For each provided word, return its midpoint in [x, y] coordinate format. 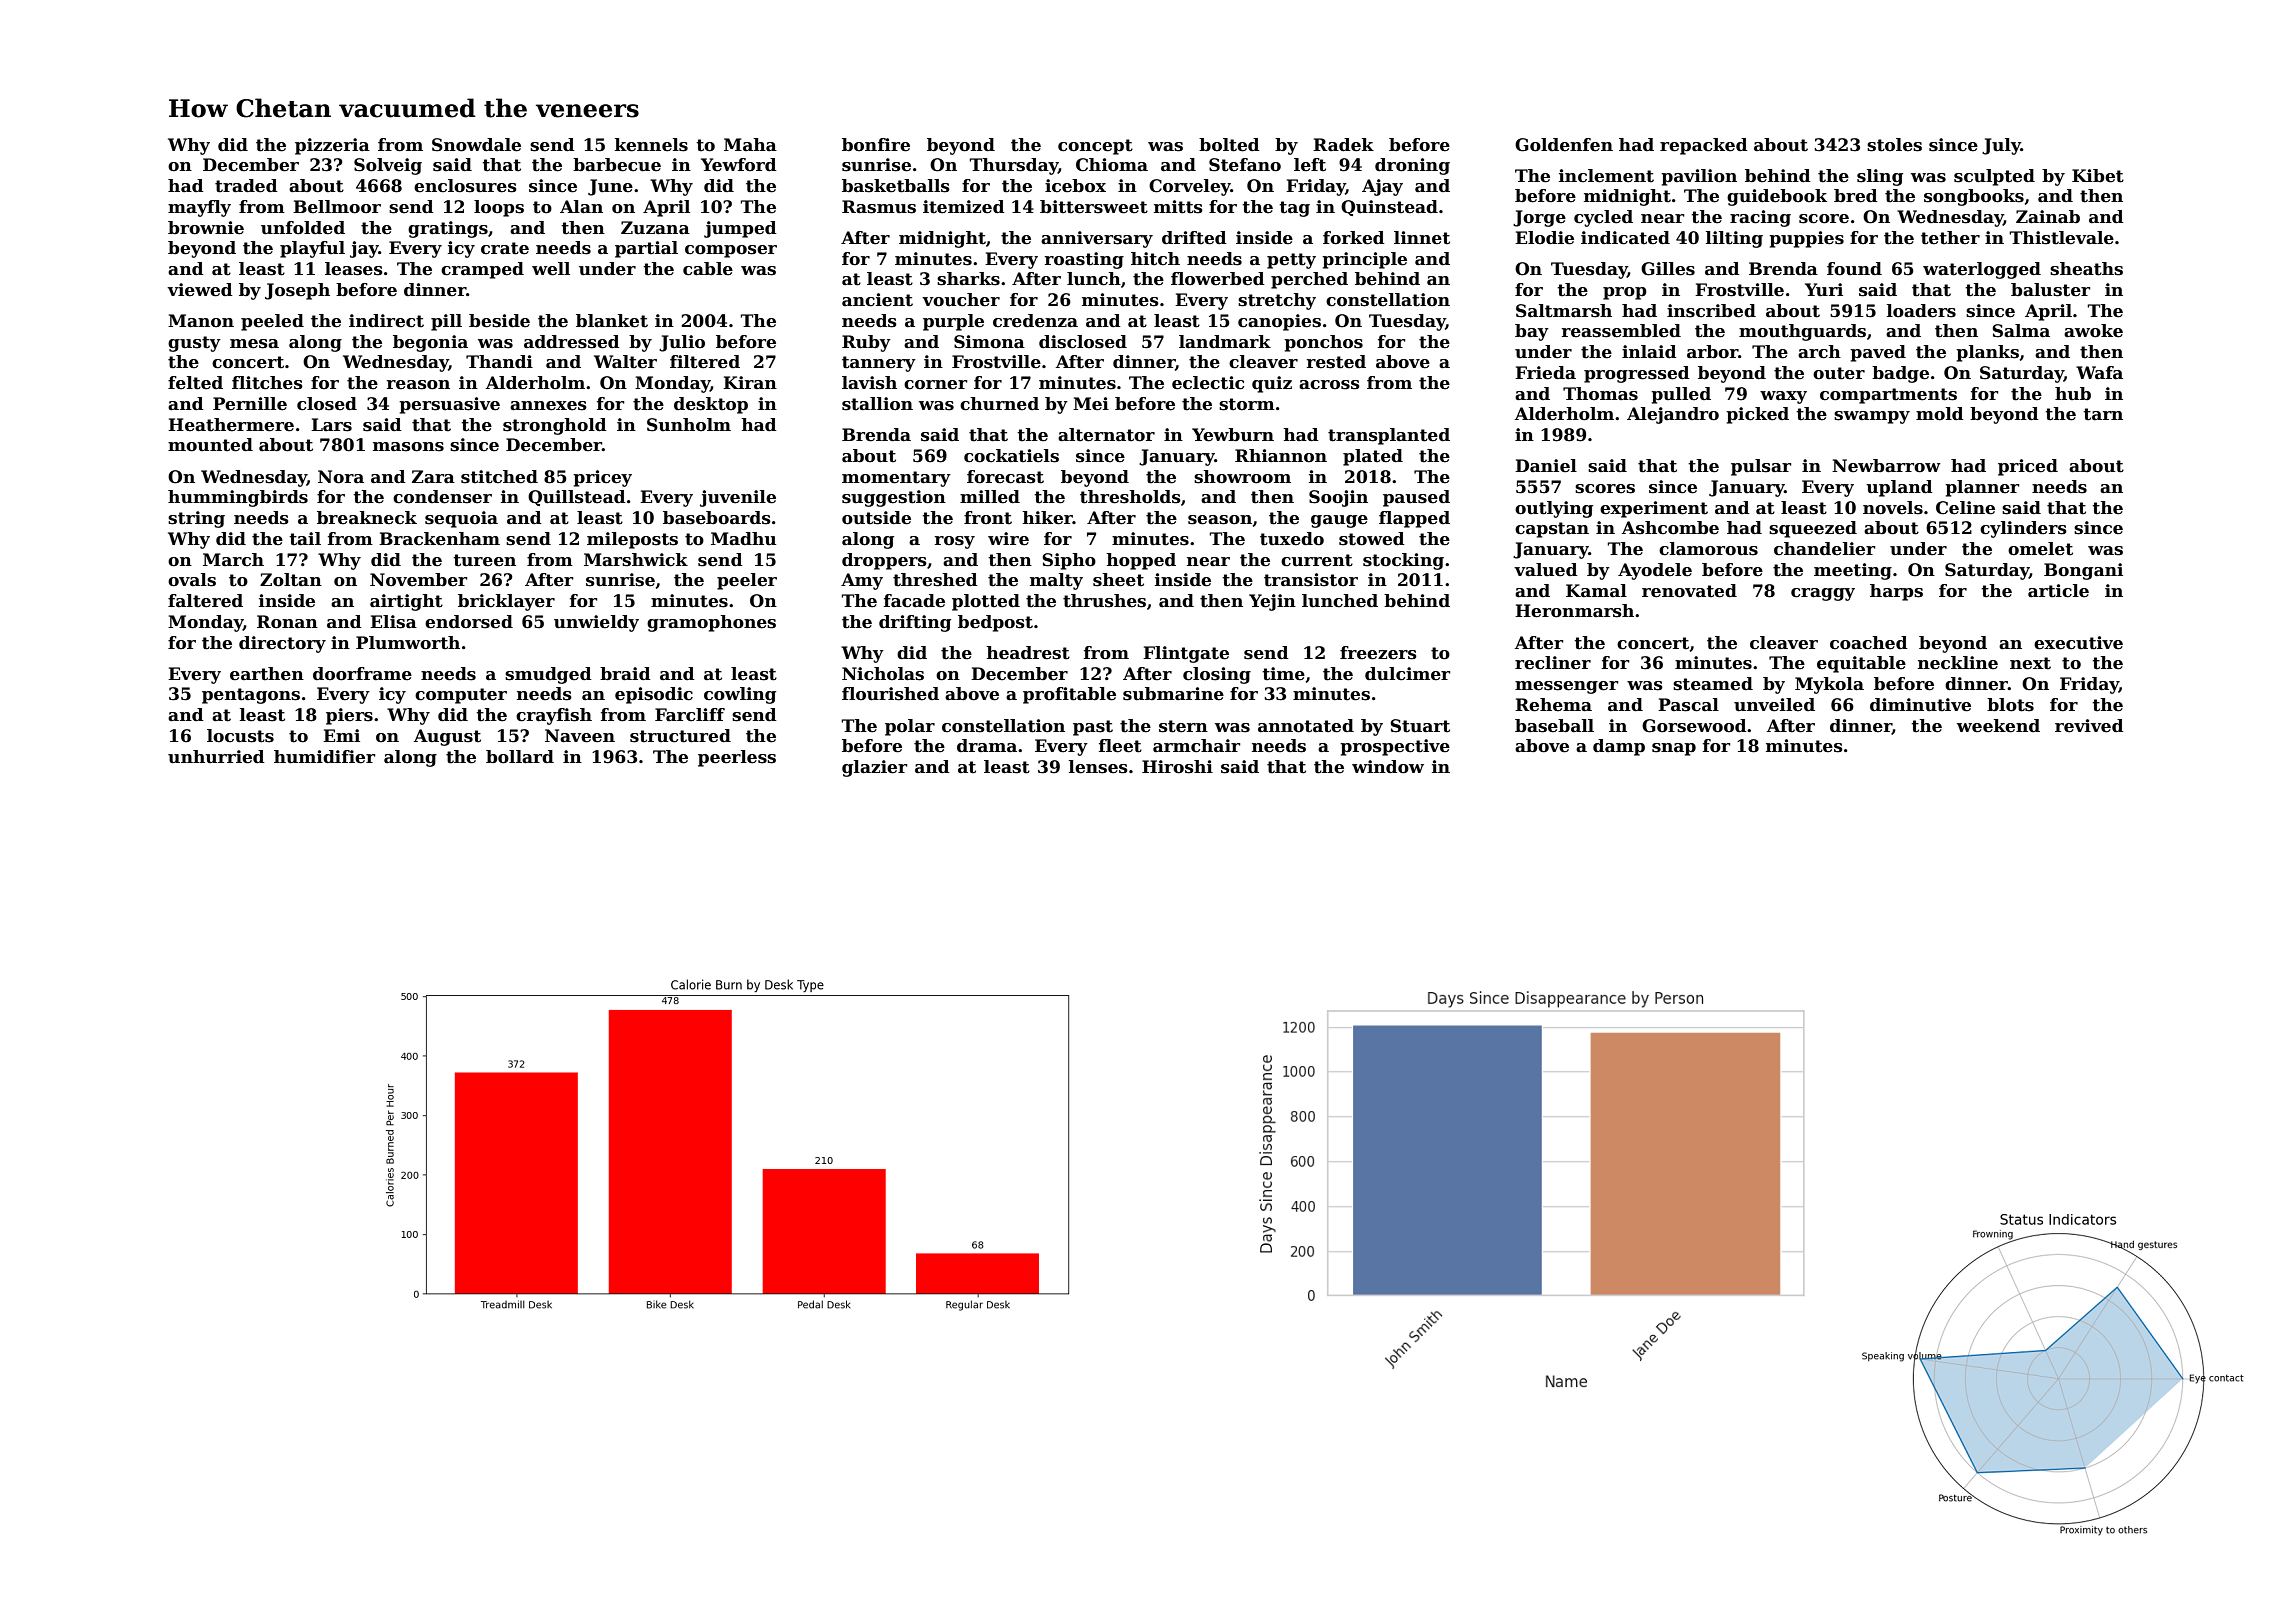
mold [1940, 414]
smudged [548, 675]
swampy [1872, 417]
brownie [206, 228]
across [1329, 385]
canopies [1279, 322]
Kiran [750, 383]
